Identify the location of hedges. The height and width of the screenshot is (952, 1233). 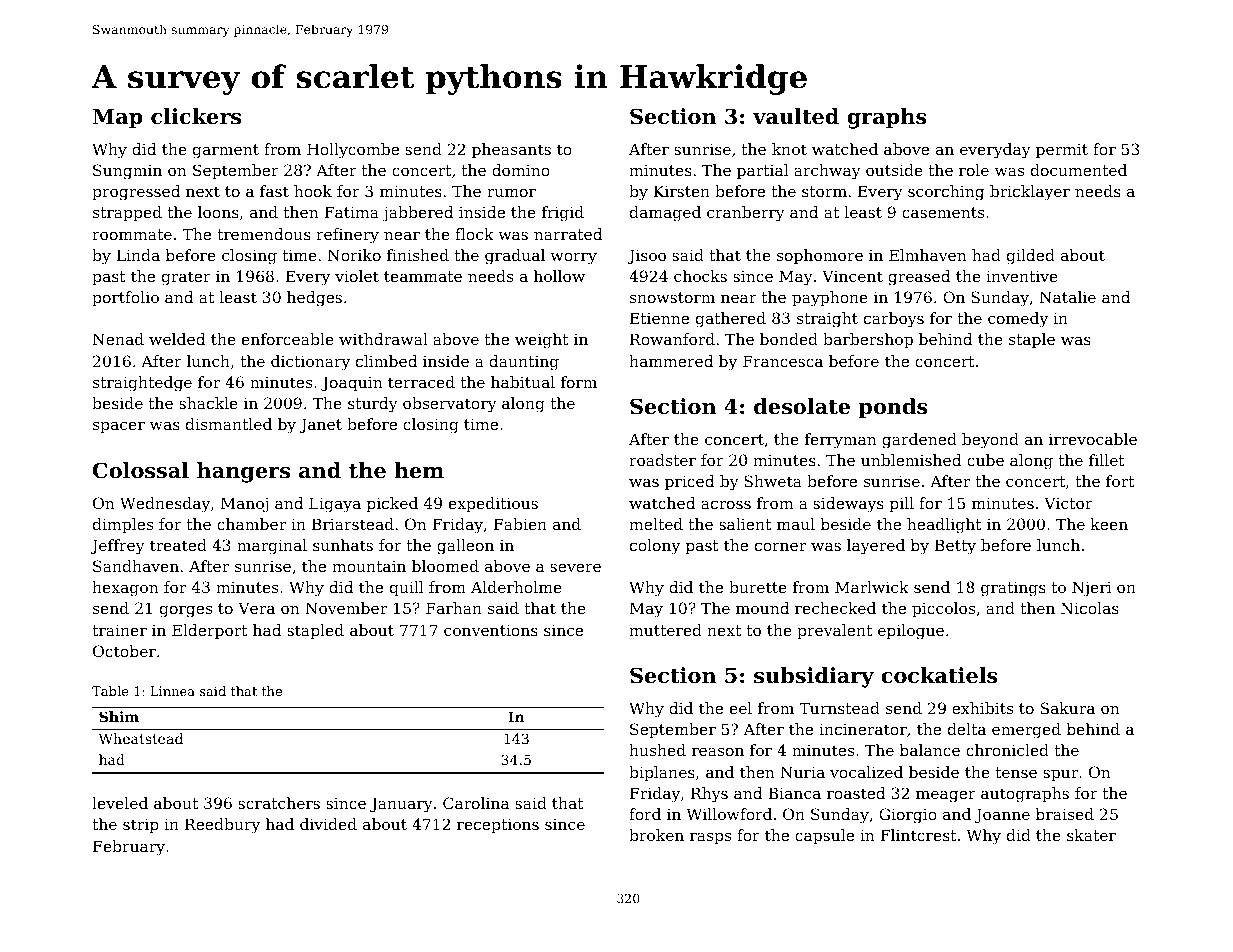
(314, 299).
